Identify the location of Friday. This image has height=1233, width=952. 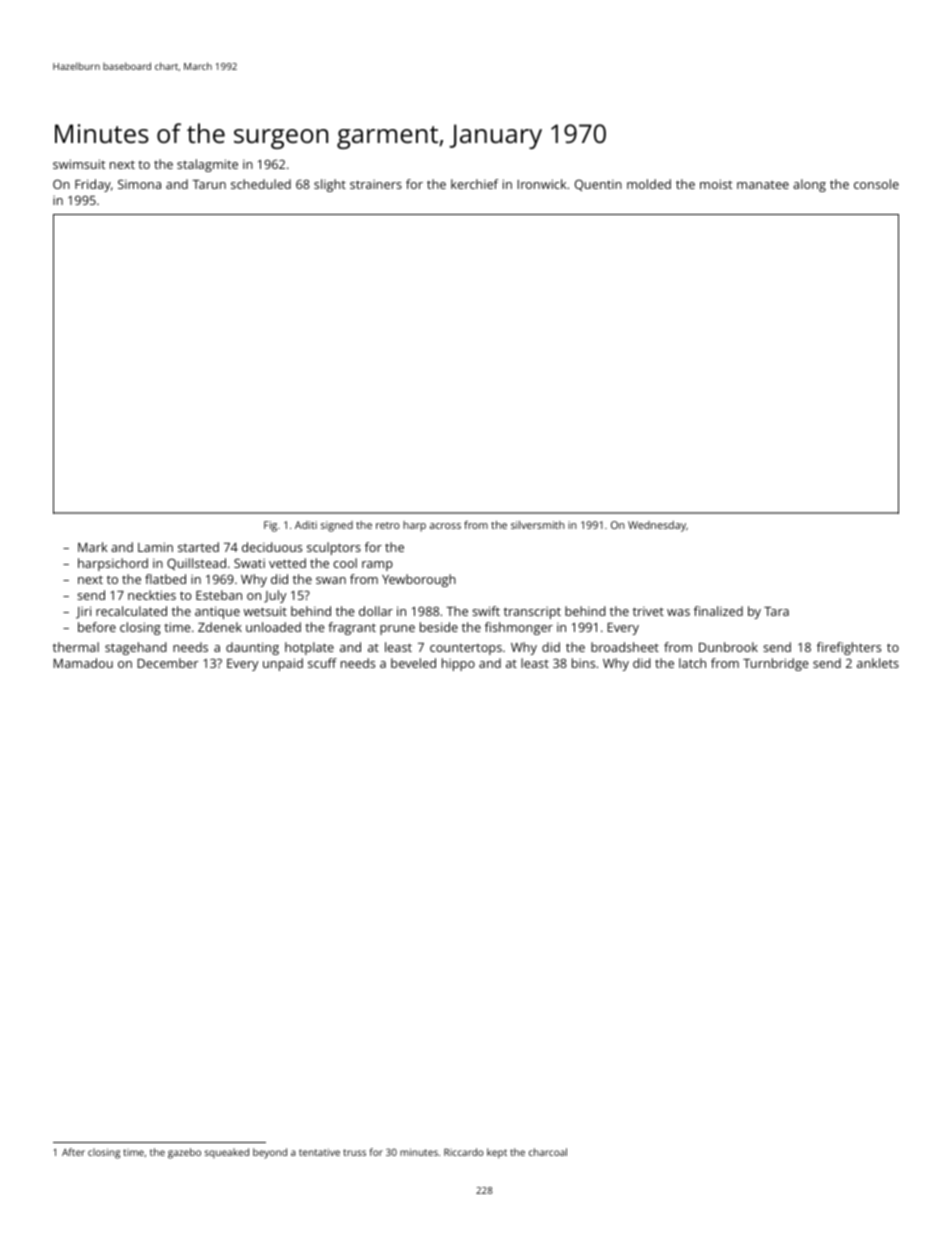
(93, 185).
